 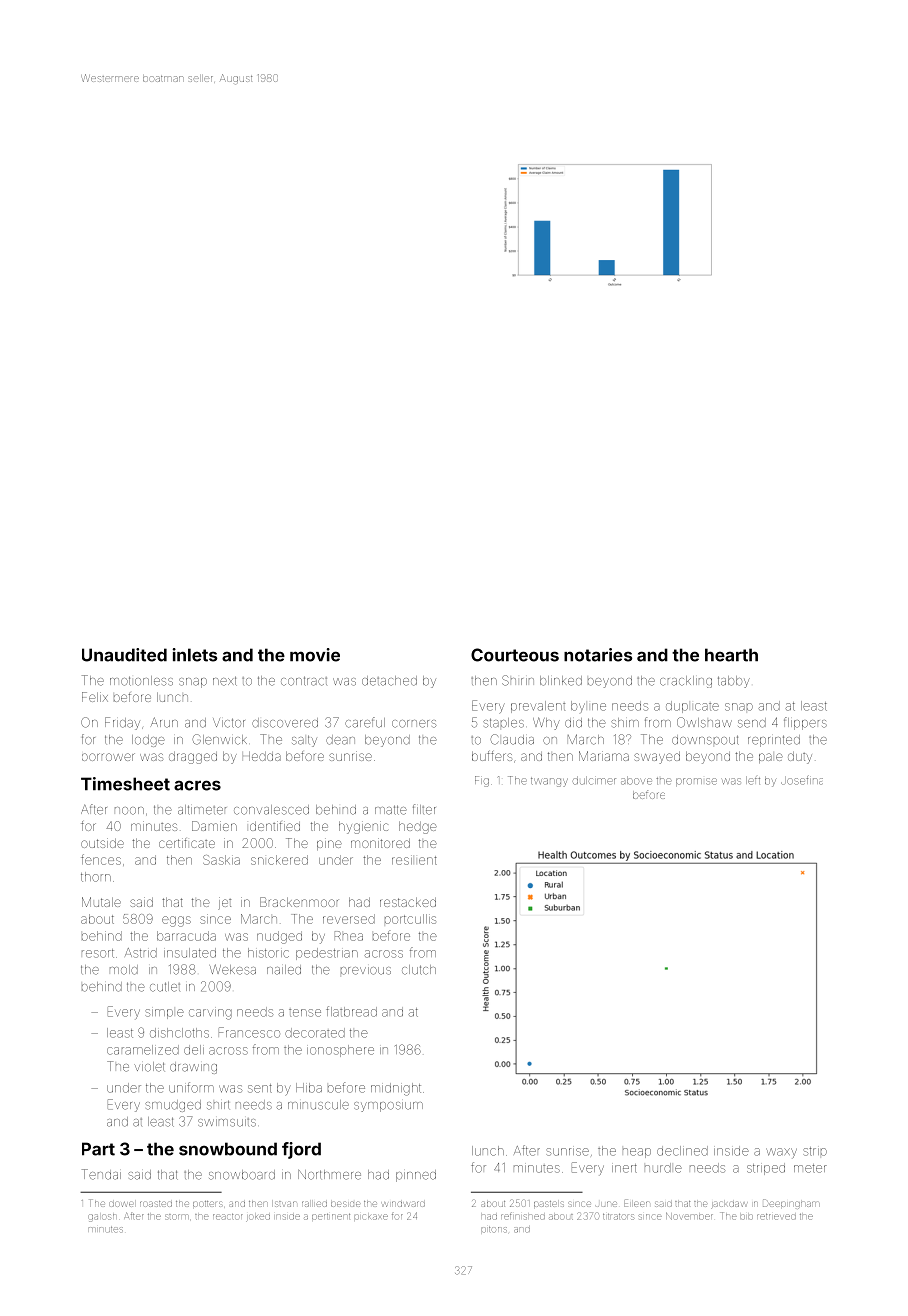 I want to click on mold, so click(x=124, y=970).
